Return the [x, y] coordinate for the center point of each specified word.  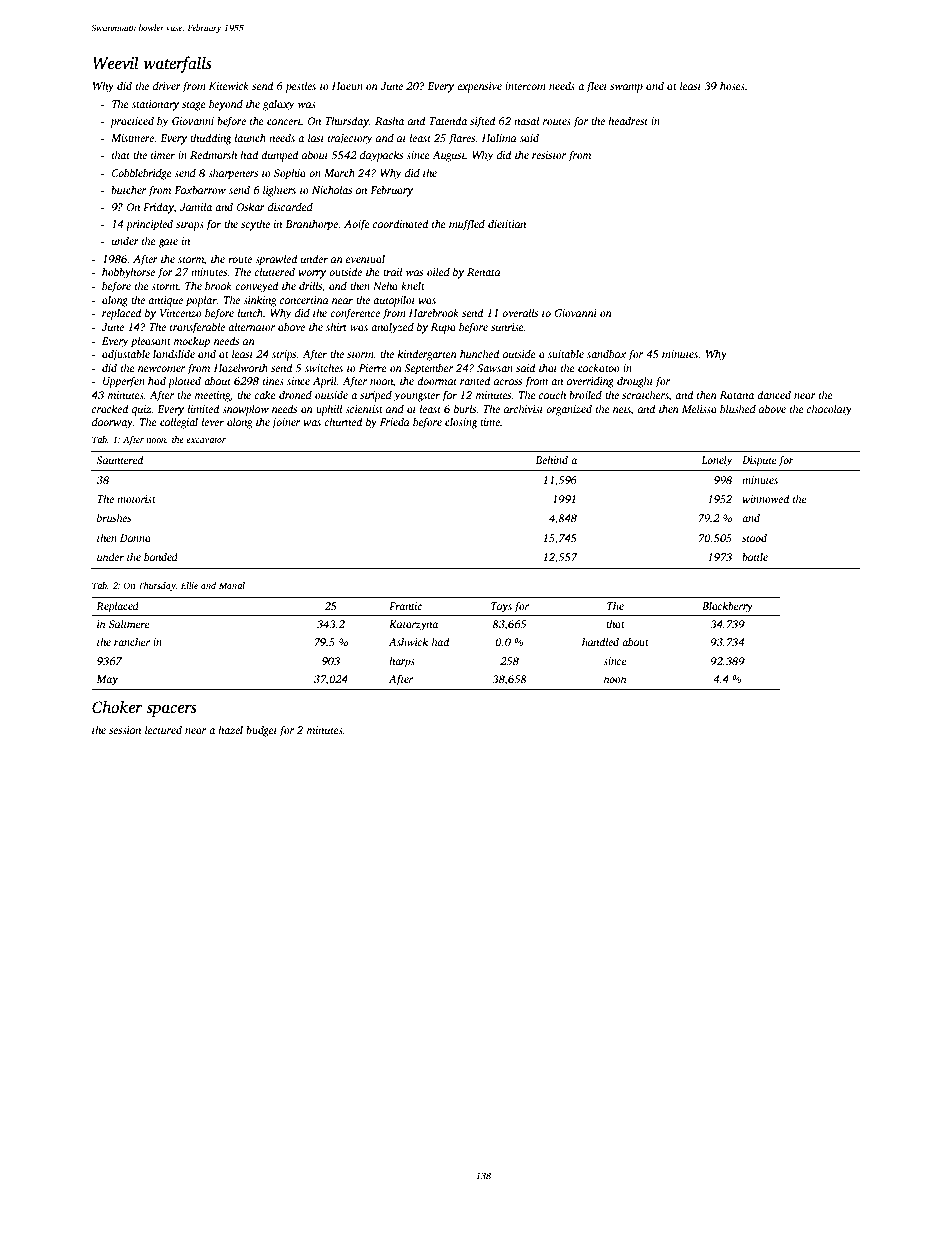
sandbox [607, 353]
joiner [286, 423]
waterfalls [178, 64]
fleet [596, 87]
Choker [117, 707]
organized [569, 410]
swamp [626, 88]
